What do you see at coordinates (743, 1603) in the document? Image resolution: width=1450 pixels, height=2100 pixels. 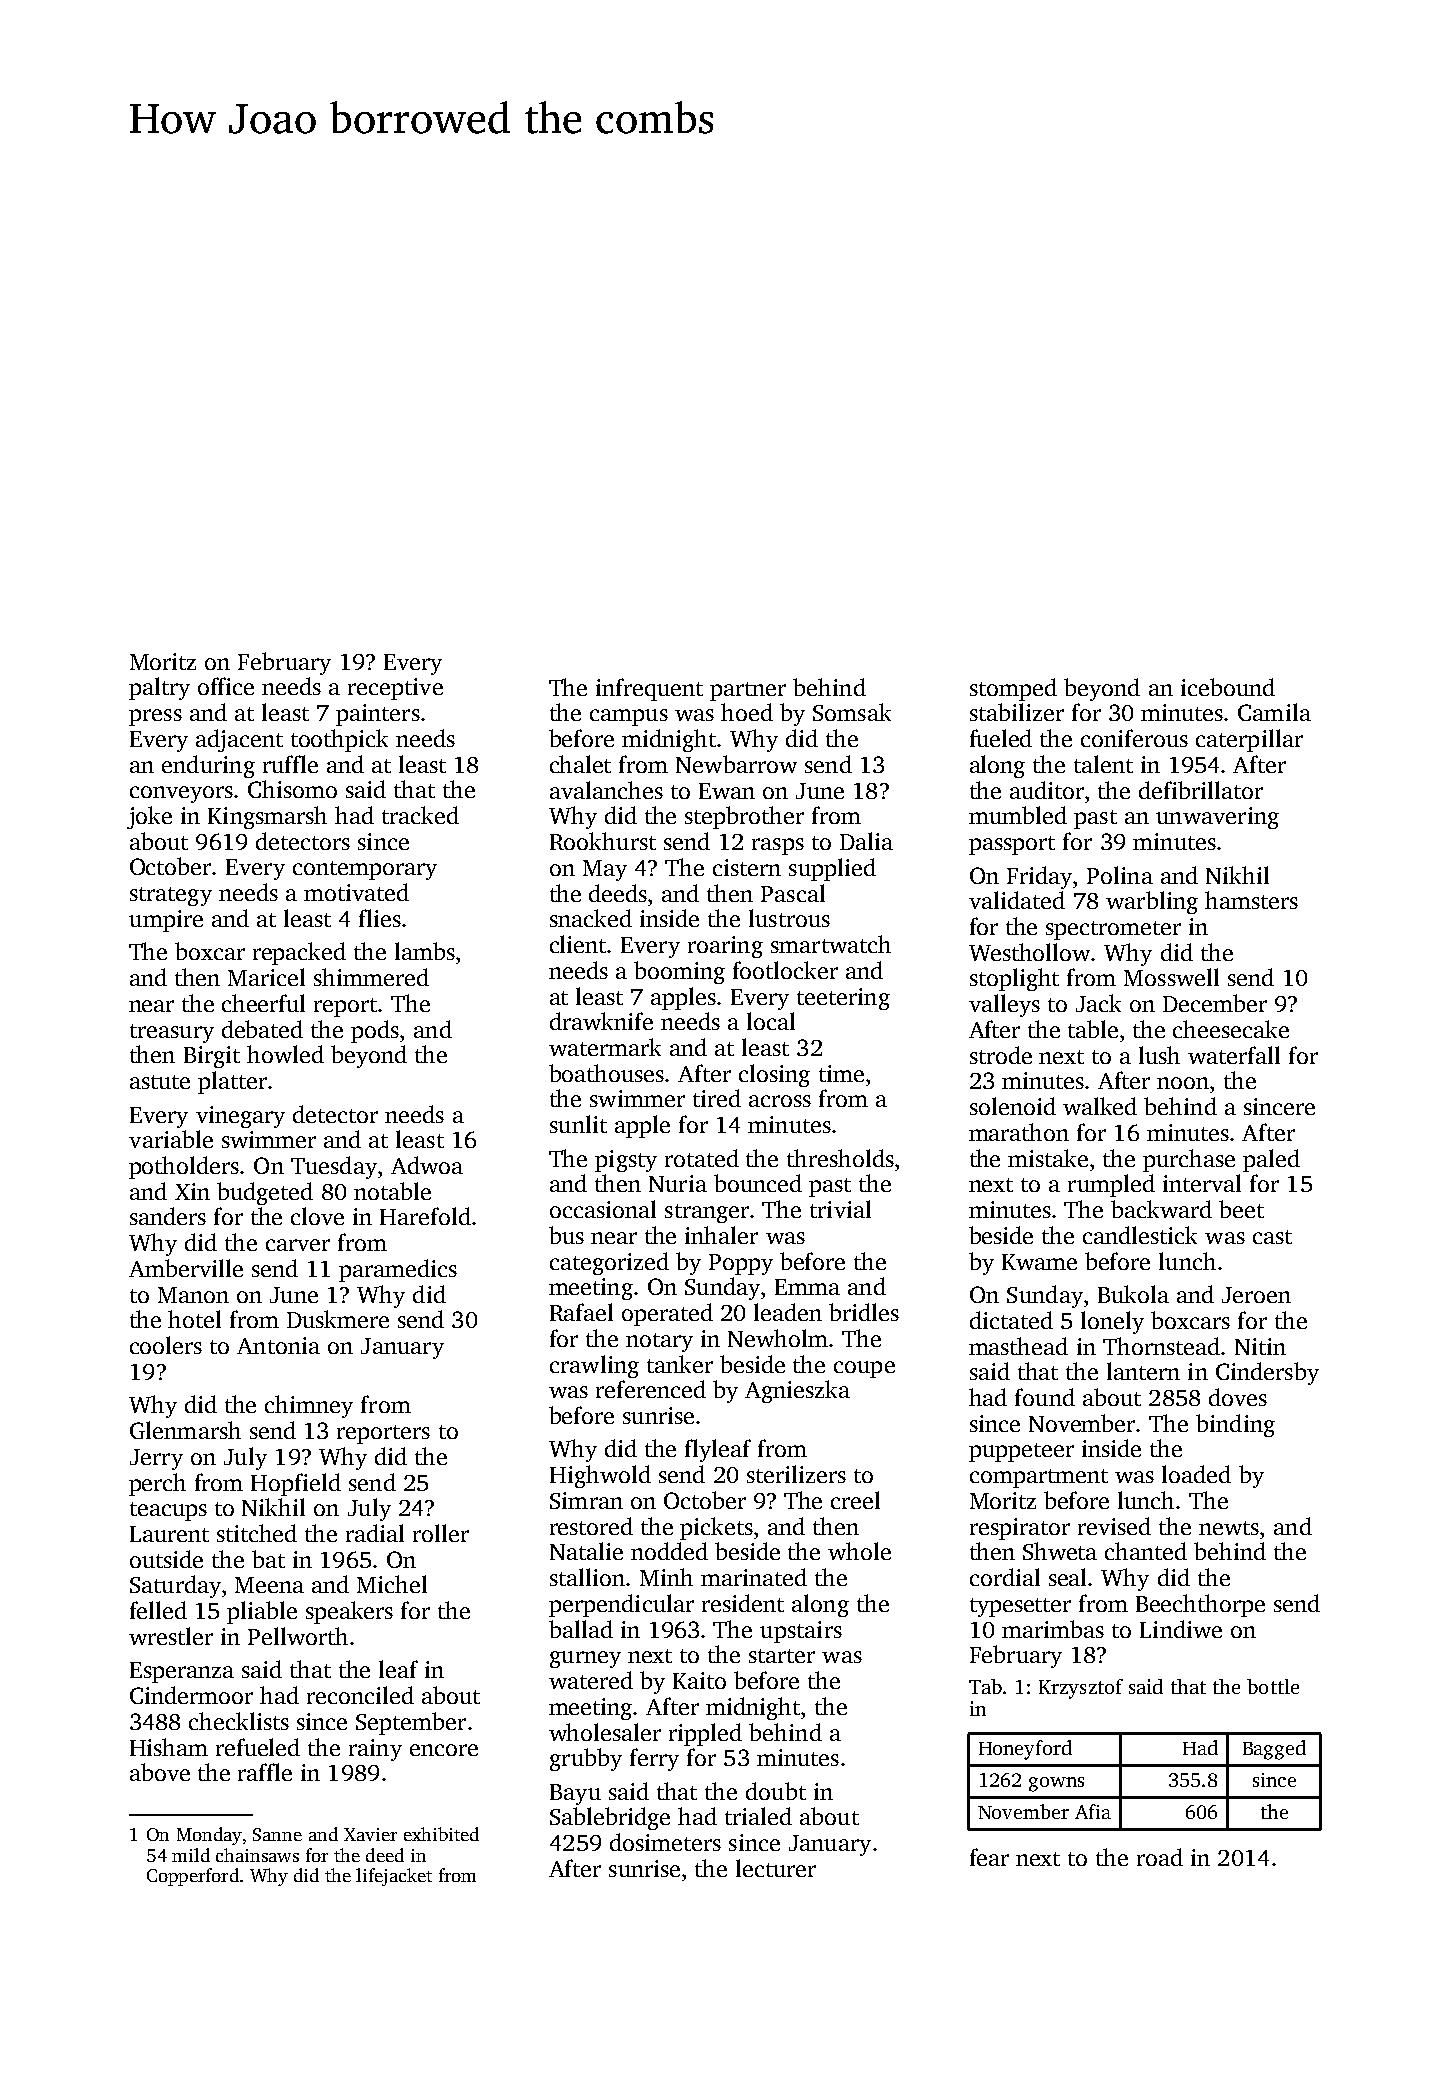 I see `resident` at bounding box center [743, 1603].
